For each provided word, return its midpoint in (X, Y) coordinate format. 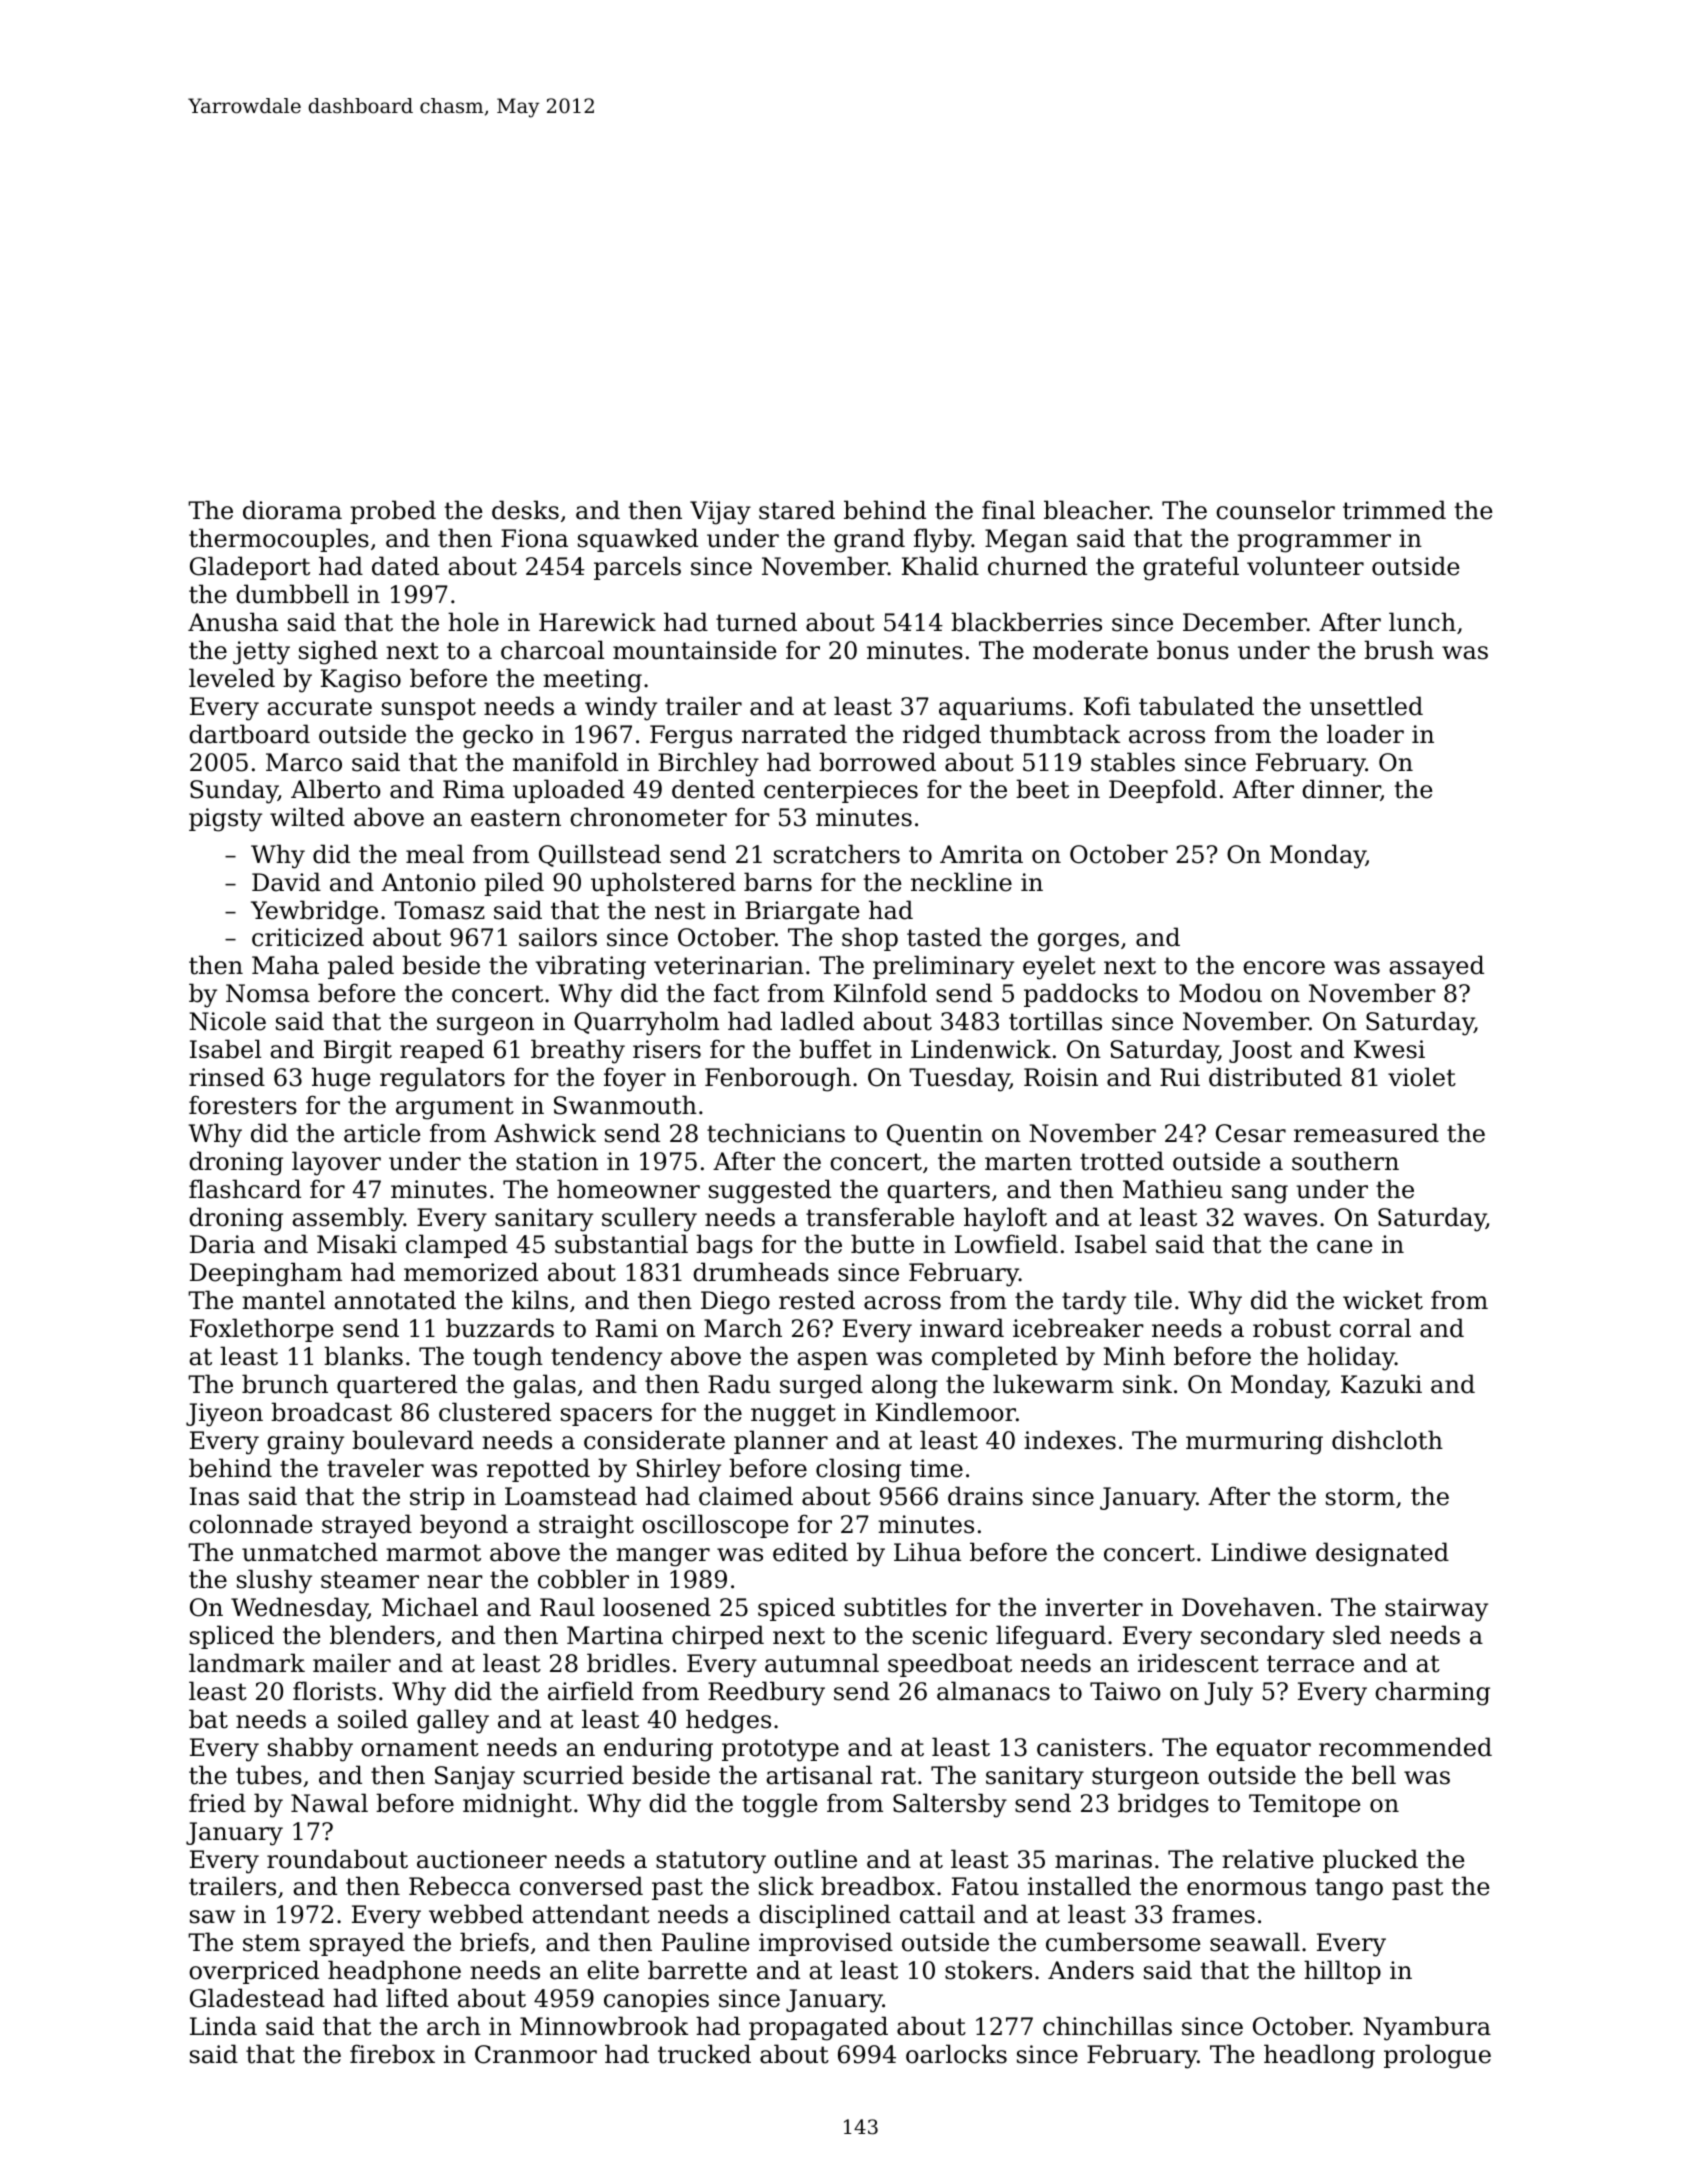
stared (797, 510)
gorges (1078, 942)
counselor (1275, 510)
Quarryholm (646, 1023)
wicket (1383, 1300)
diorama (292, 510)
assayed (1436, 967)
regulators (442, 1079)
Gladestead (257, 1998)
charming (1432, 1693)
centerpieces (841, 791)
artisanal (819, 1775)
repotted (538, 1470)
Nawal (329, 1803)
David (286, 882)
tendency (606, 1358)
